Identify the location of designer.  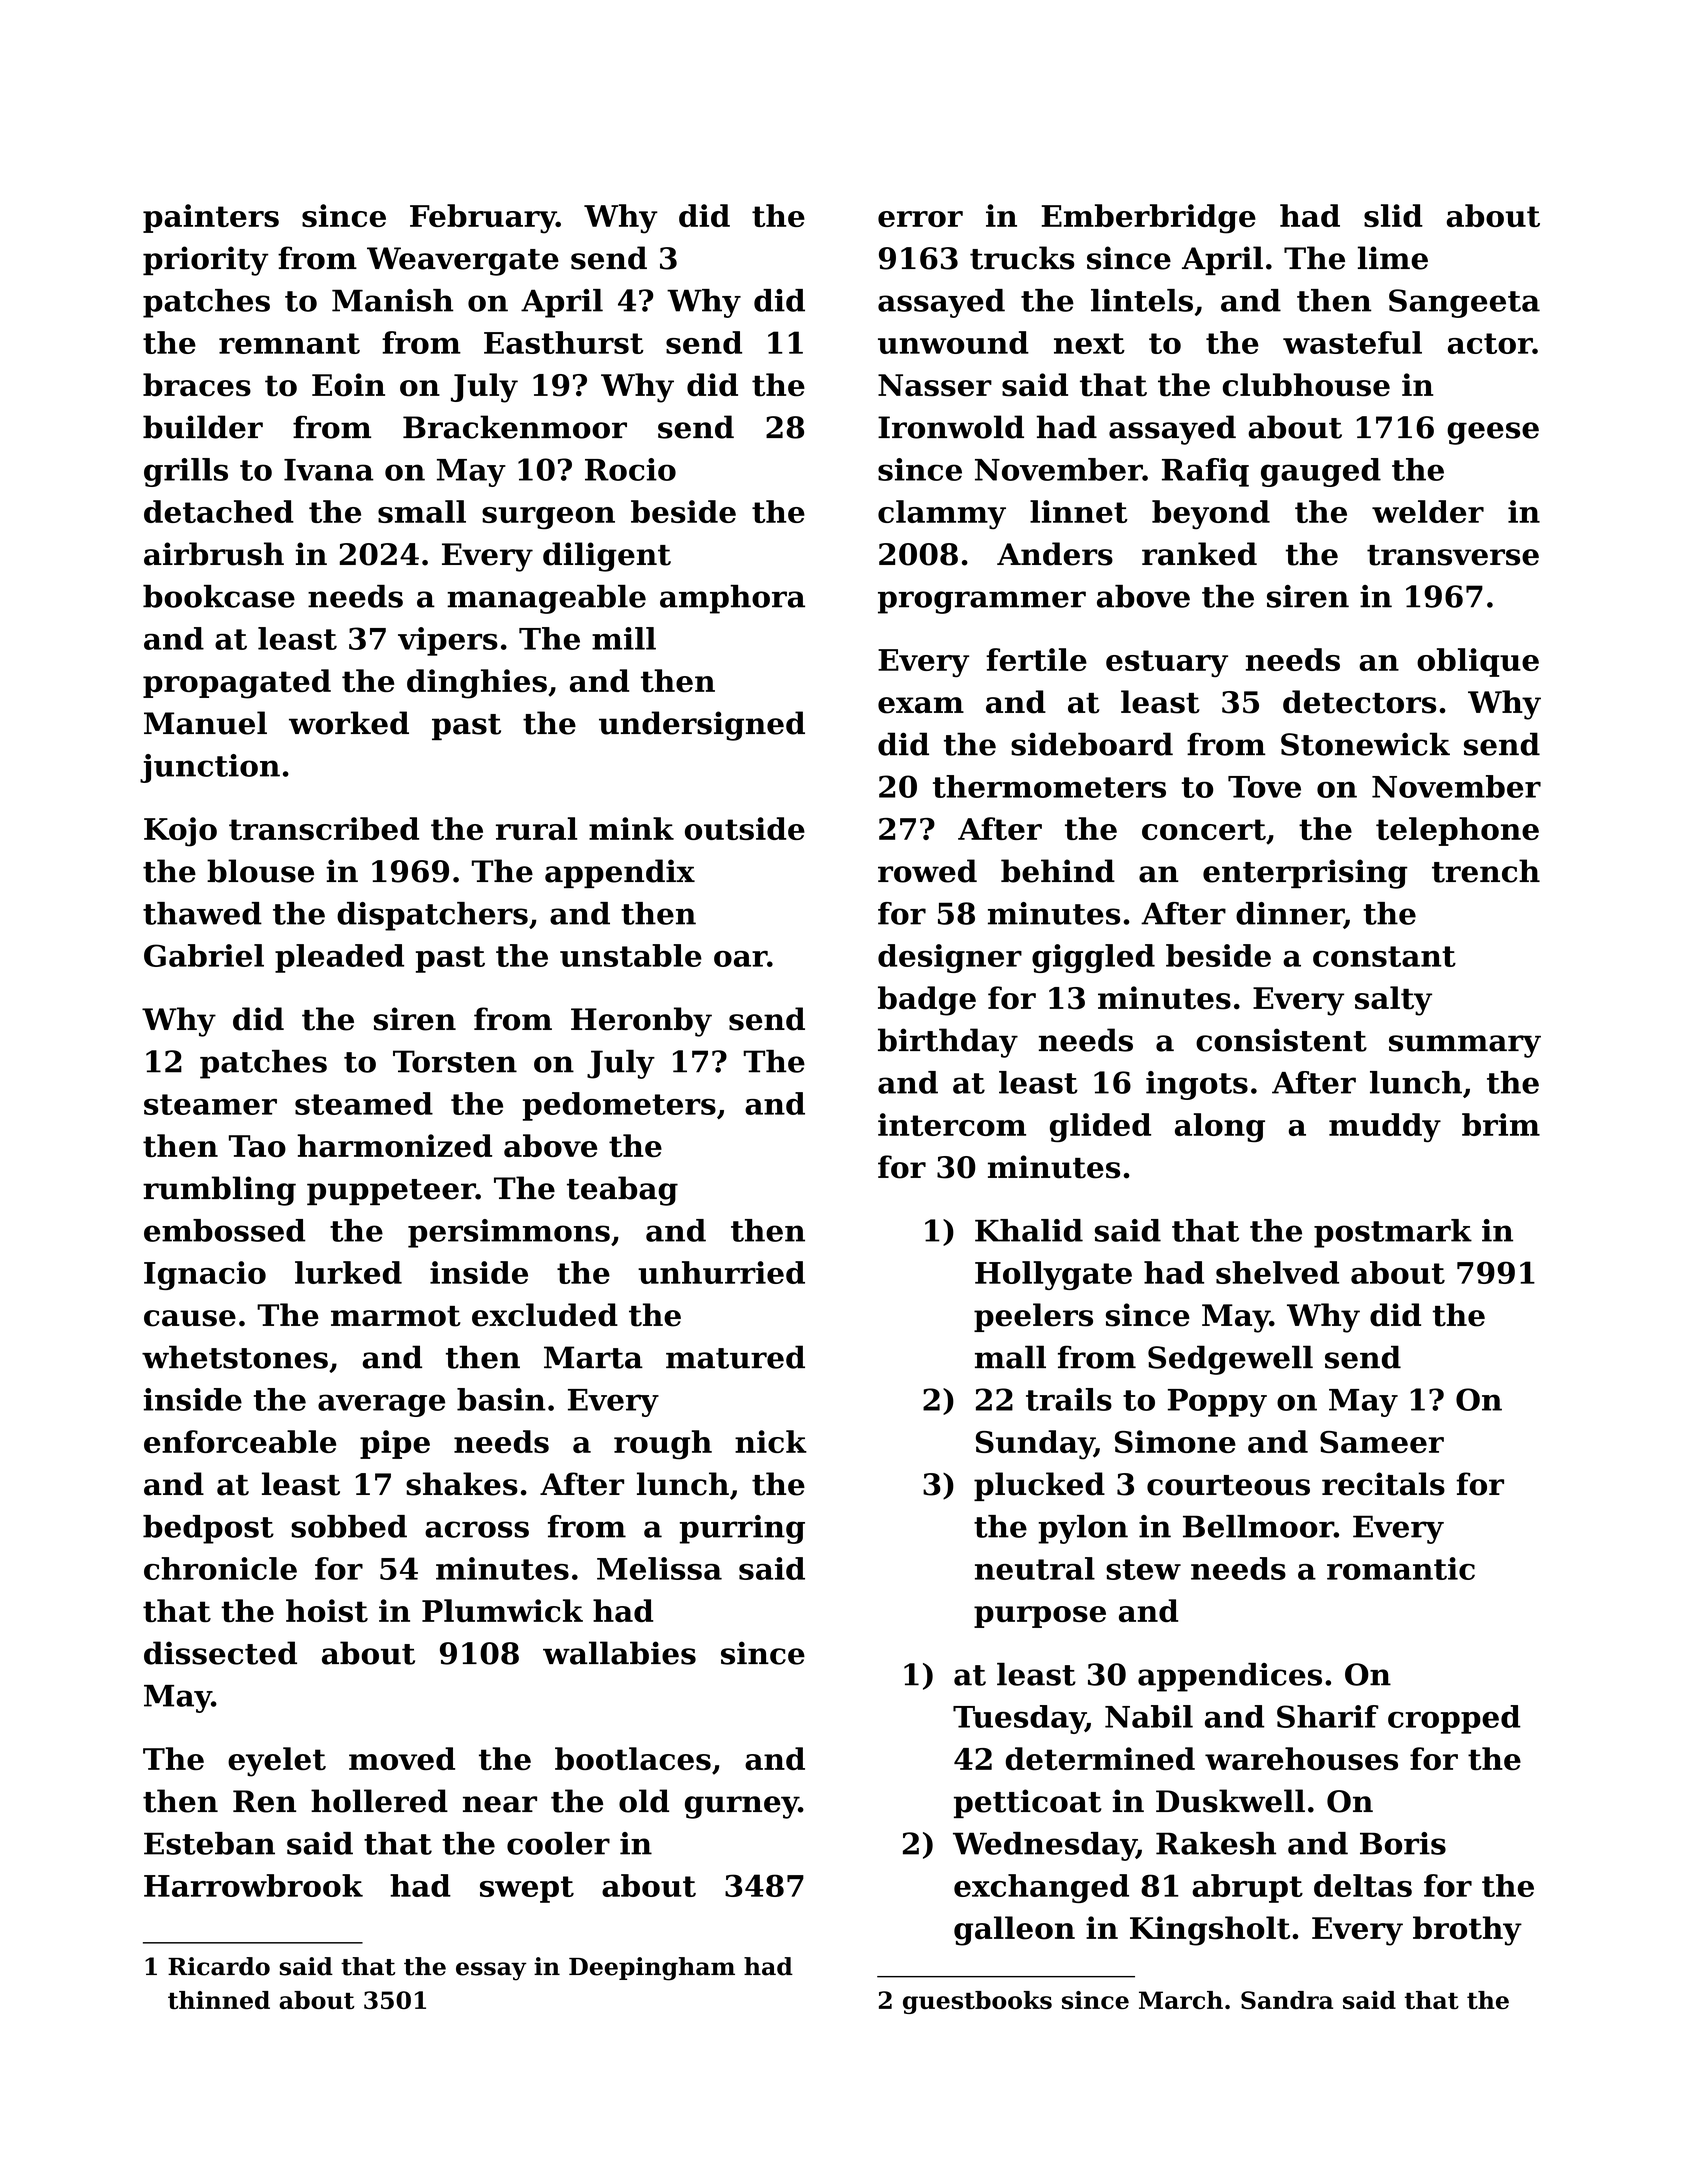
(950, 958).
